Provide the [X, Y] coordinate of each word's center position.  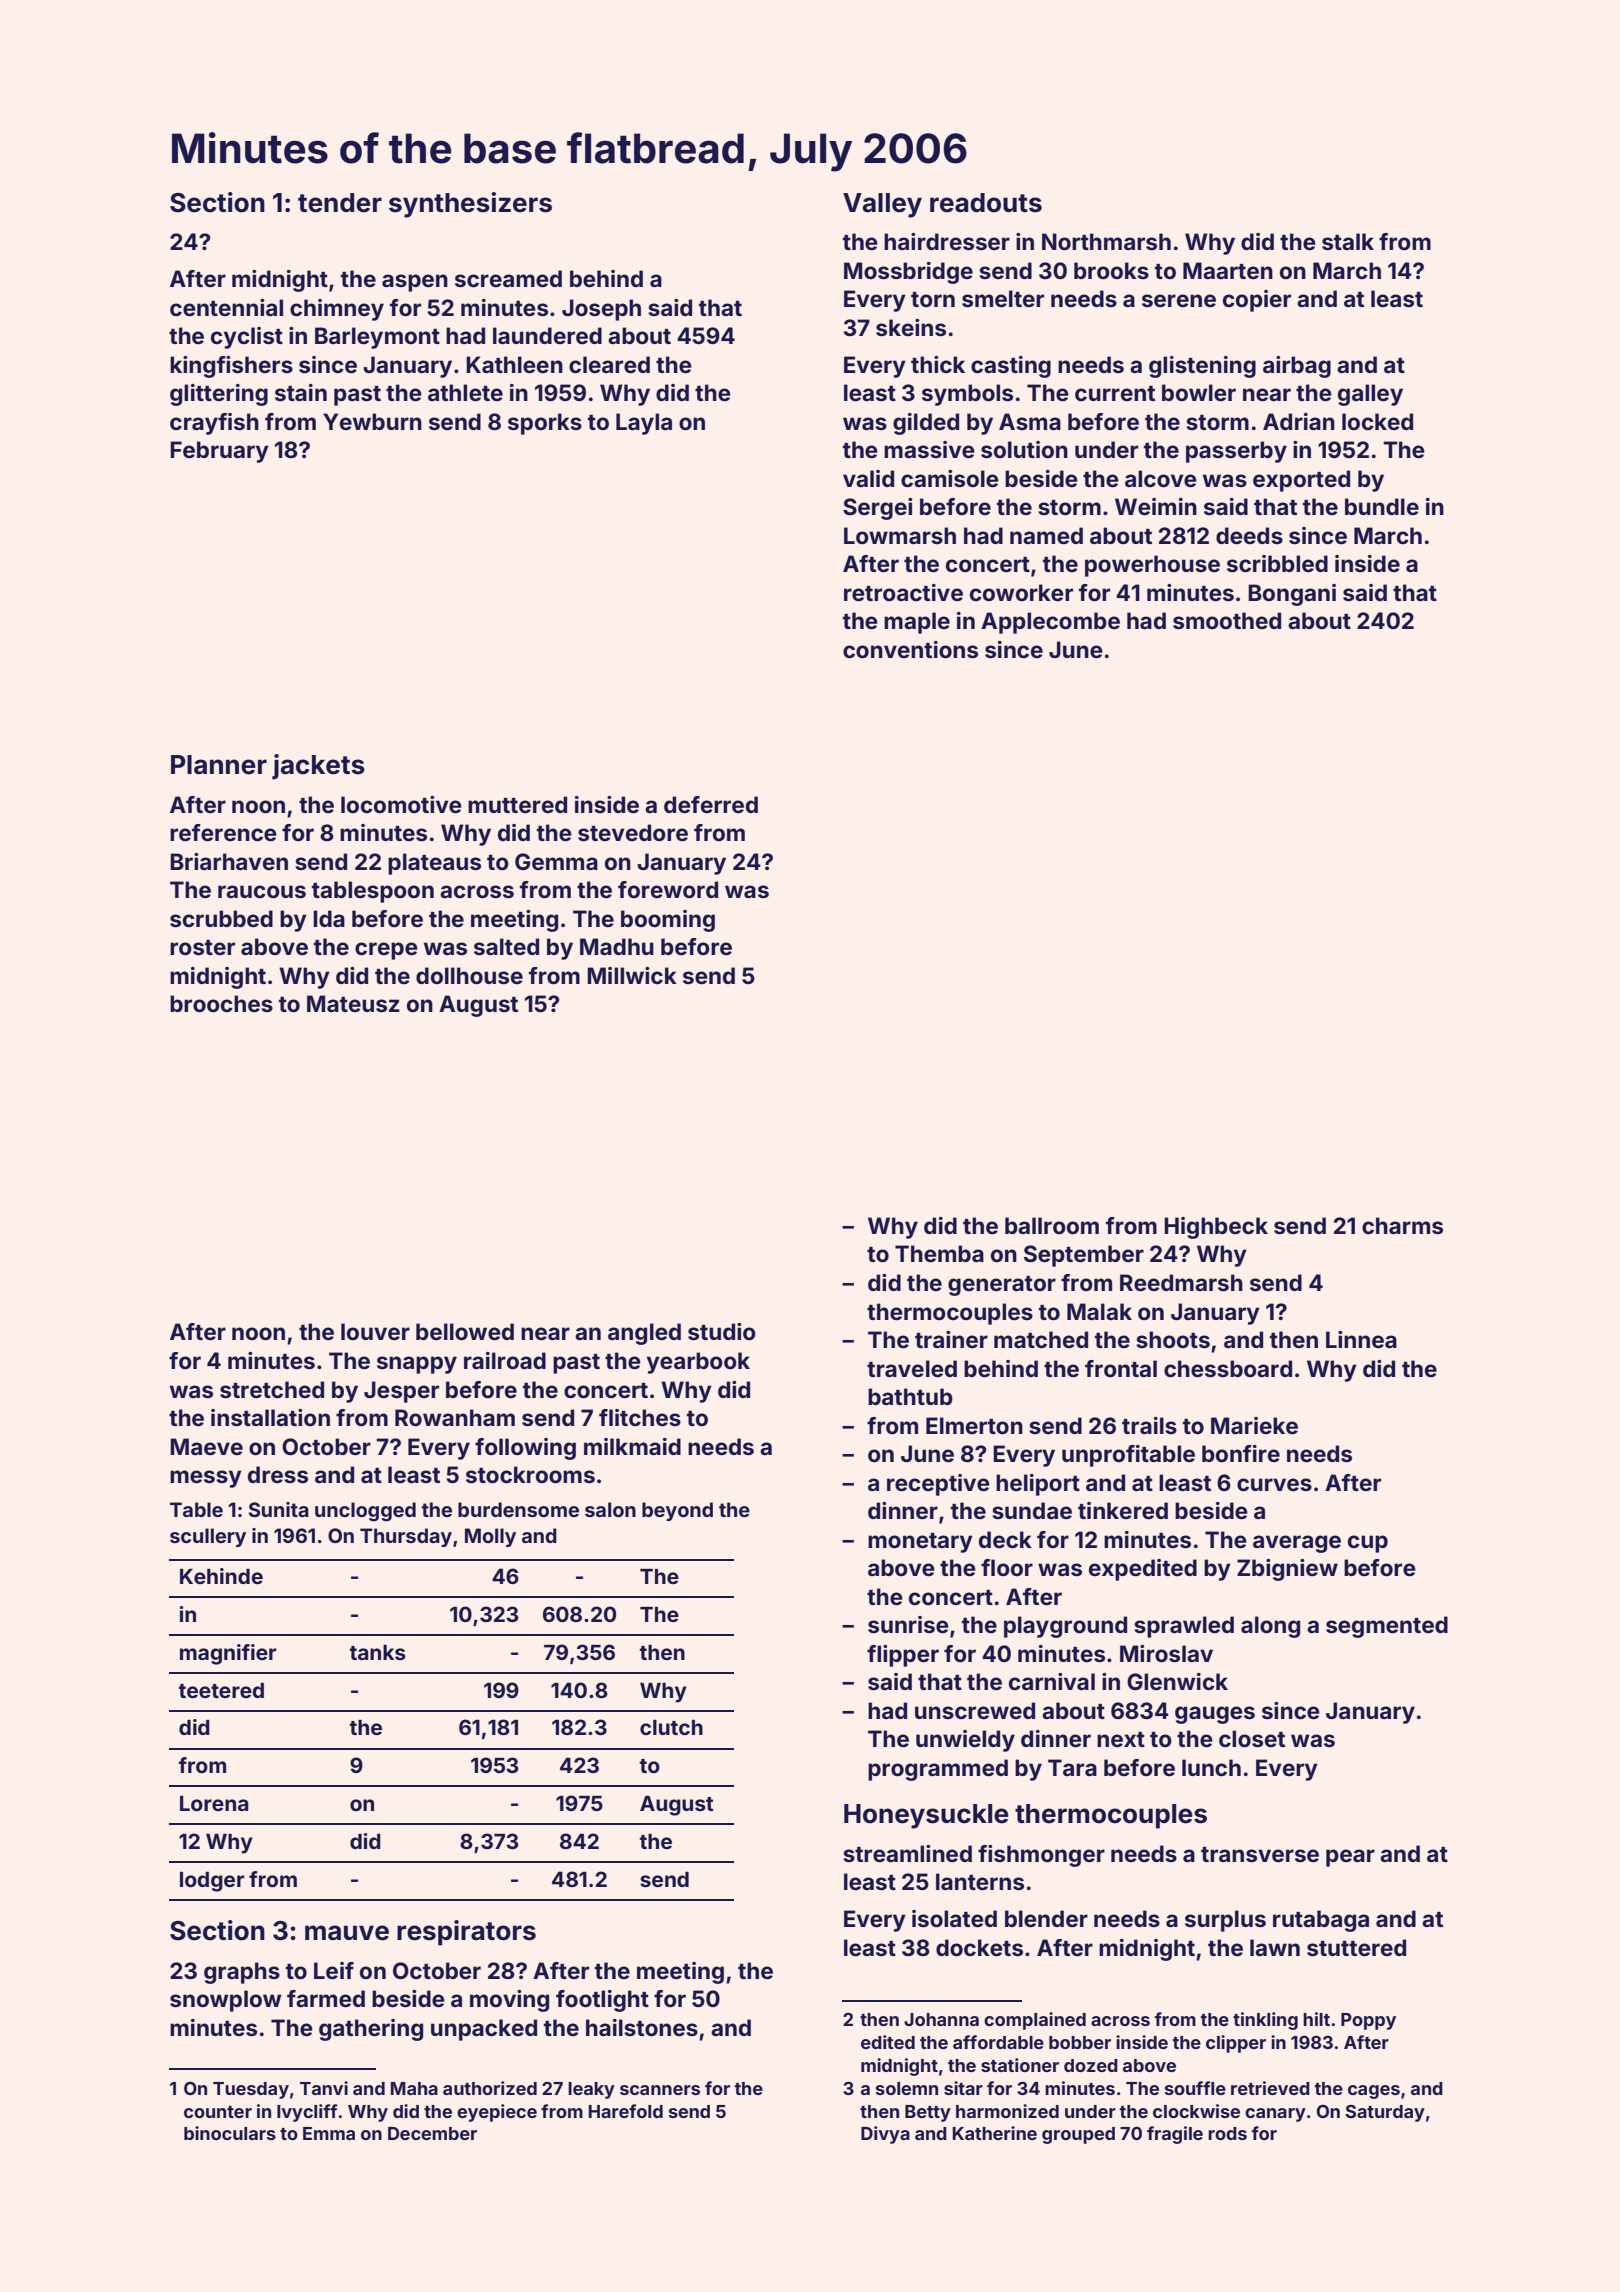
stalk [1348, 241]
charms [1402, 1225]
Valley [882, 205]
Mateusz [353, 1003]
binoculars [230, 2133]
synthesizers [470, 205]
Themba [939, 1254]
